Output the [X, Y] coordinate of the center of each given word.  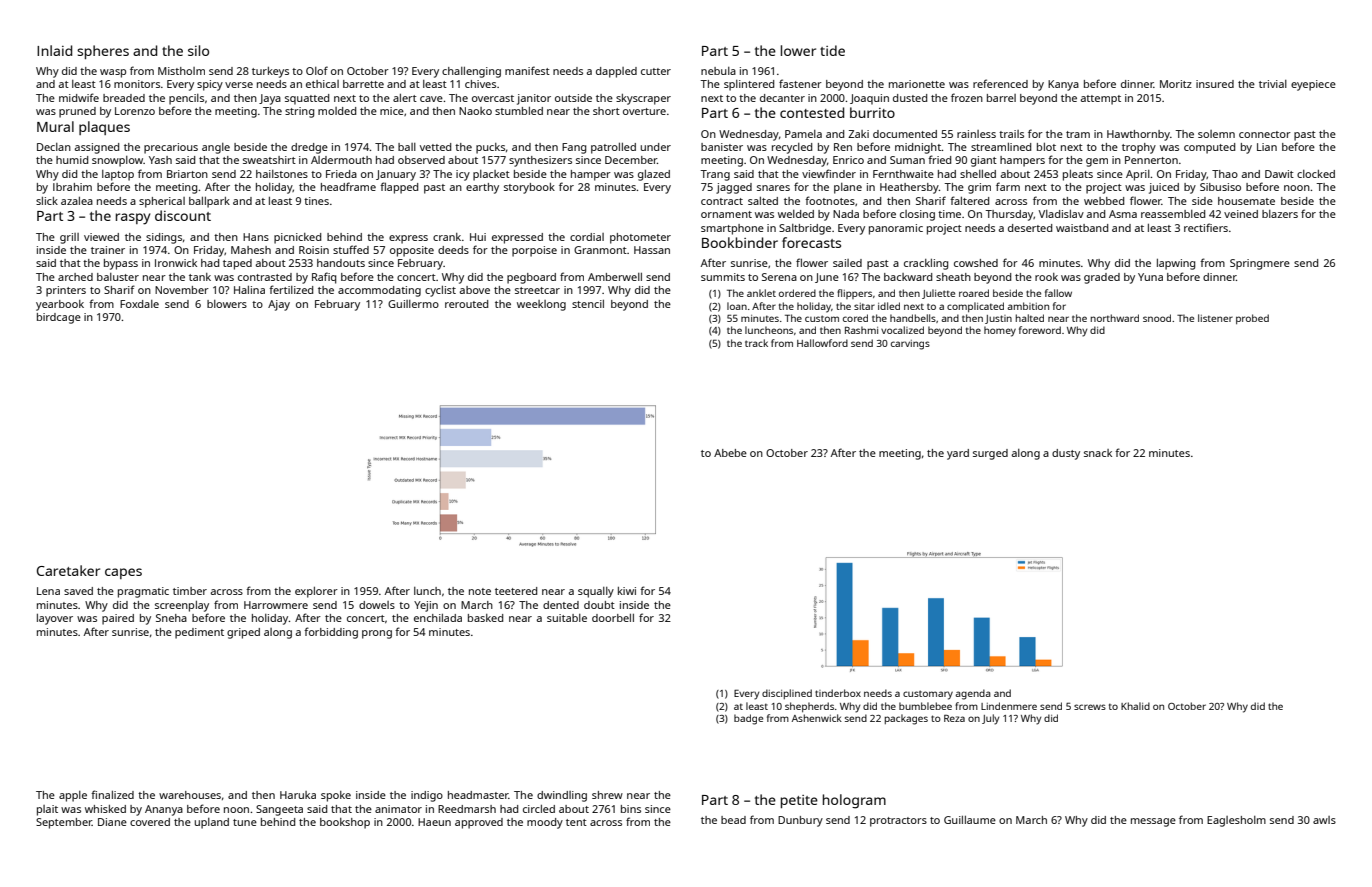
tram [1078, 134]
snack [1098, 453]
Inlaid [54, 50]
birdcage [59, 318]
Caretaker [68, 570]
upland [212, 823]
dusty [1066, 454]
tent [576, 822]
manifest [527, 70]
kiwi [627, 591]
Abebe [730, 453]
